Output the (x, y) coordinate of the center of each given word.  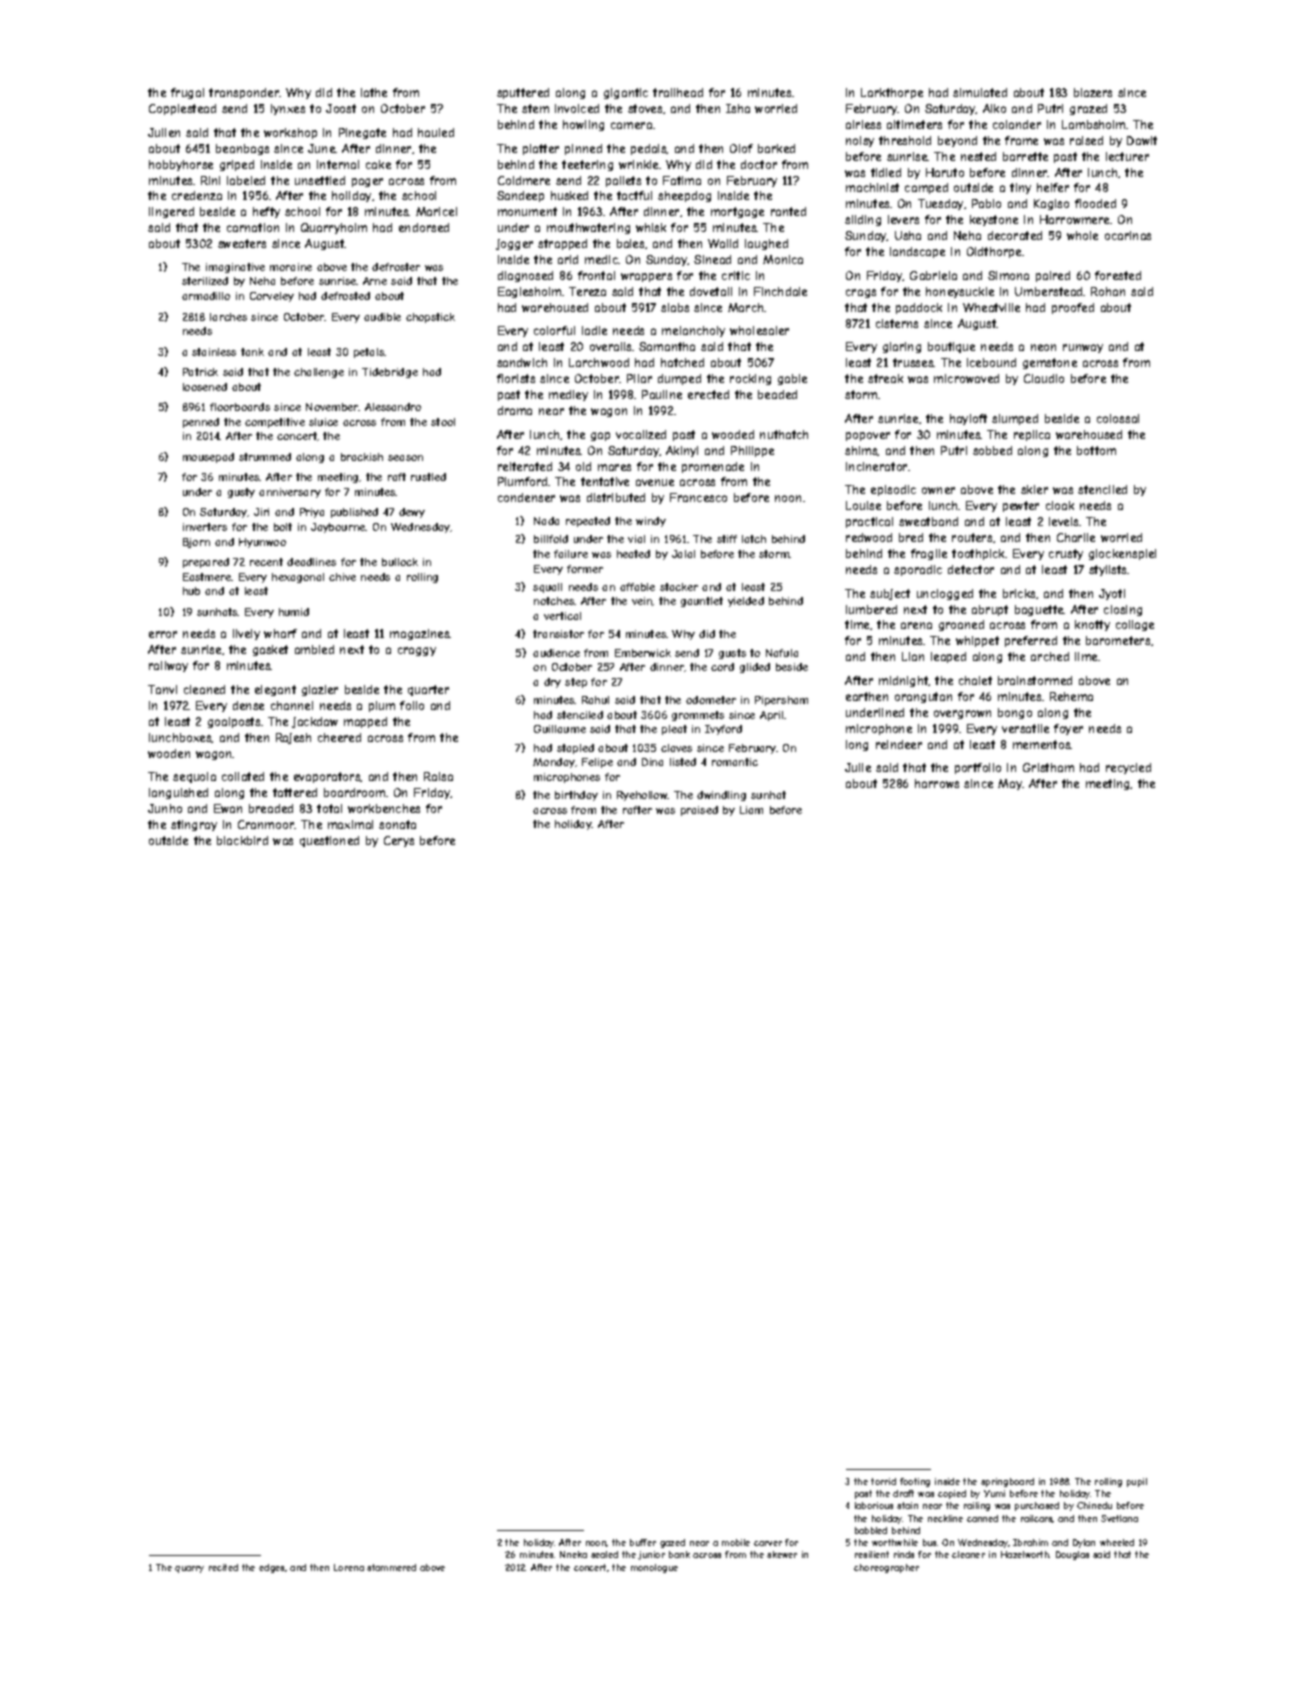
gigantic (626, 93)
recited (223, 1567)
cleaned (204, 689)
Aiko (994, 108)
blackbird (242, 840)
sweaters (242, 243)
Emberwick (643, 653)
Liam (751, 810)
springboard (1007, 1482)
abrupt (990, 610)
